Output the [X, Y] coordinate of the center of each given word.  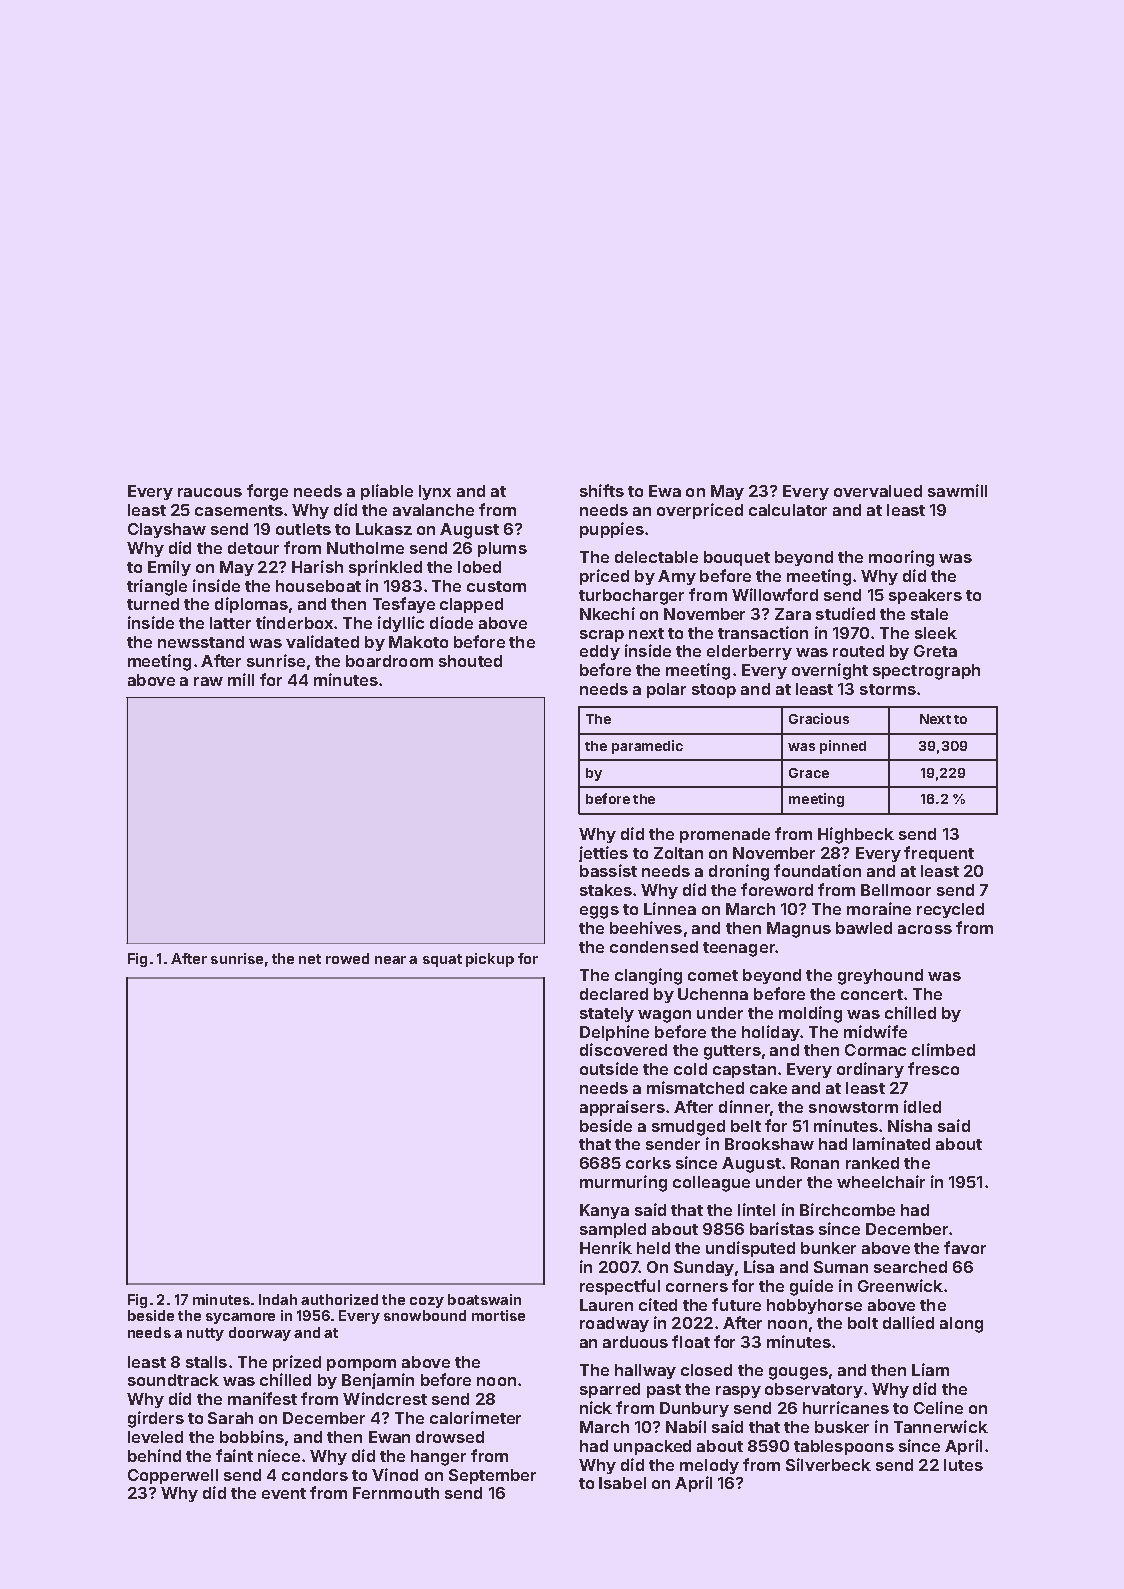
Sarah [230, 1418]
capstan [744, 1071]
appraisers [622, 1108]
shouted [470, 661]
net [310, 959]
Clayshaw [167, 530]
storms [888, 689]
